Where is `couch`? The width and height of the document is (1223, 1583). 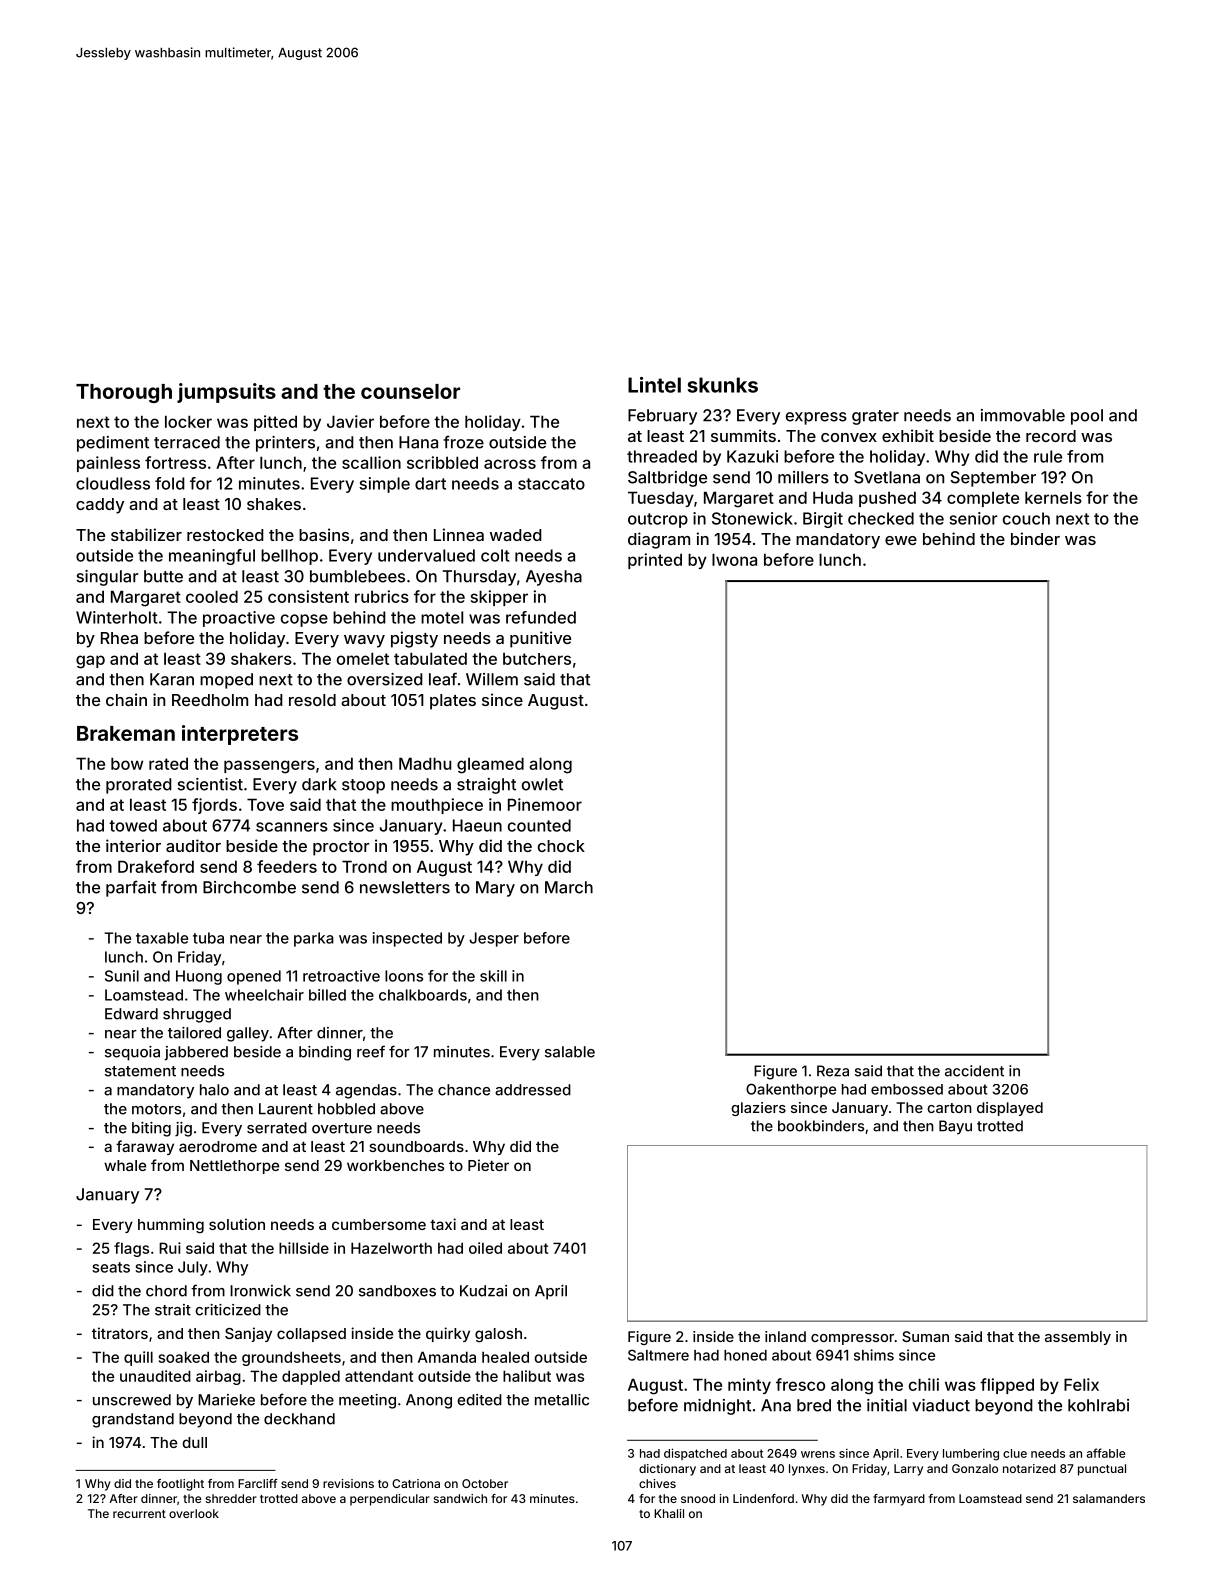
couch is located at coordinates (1026, 518).
